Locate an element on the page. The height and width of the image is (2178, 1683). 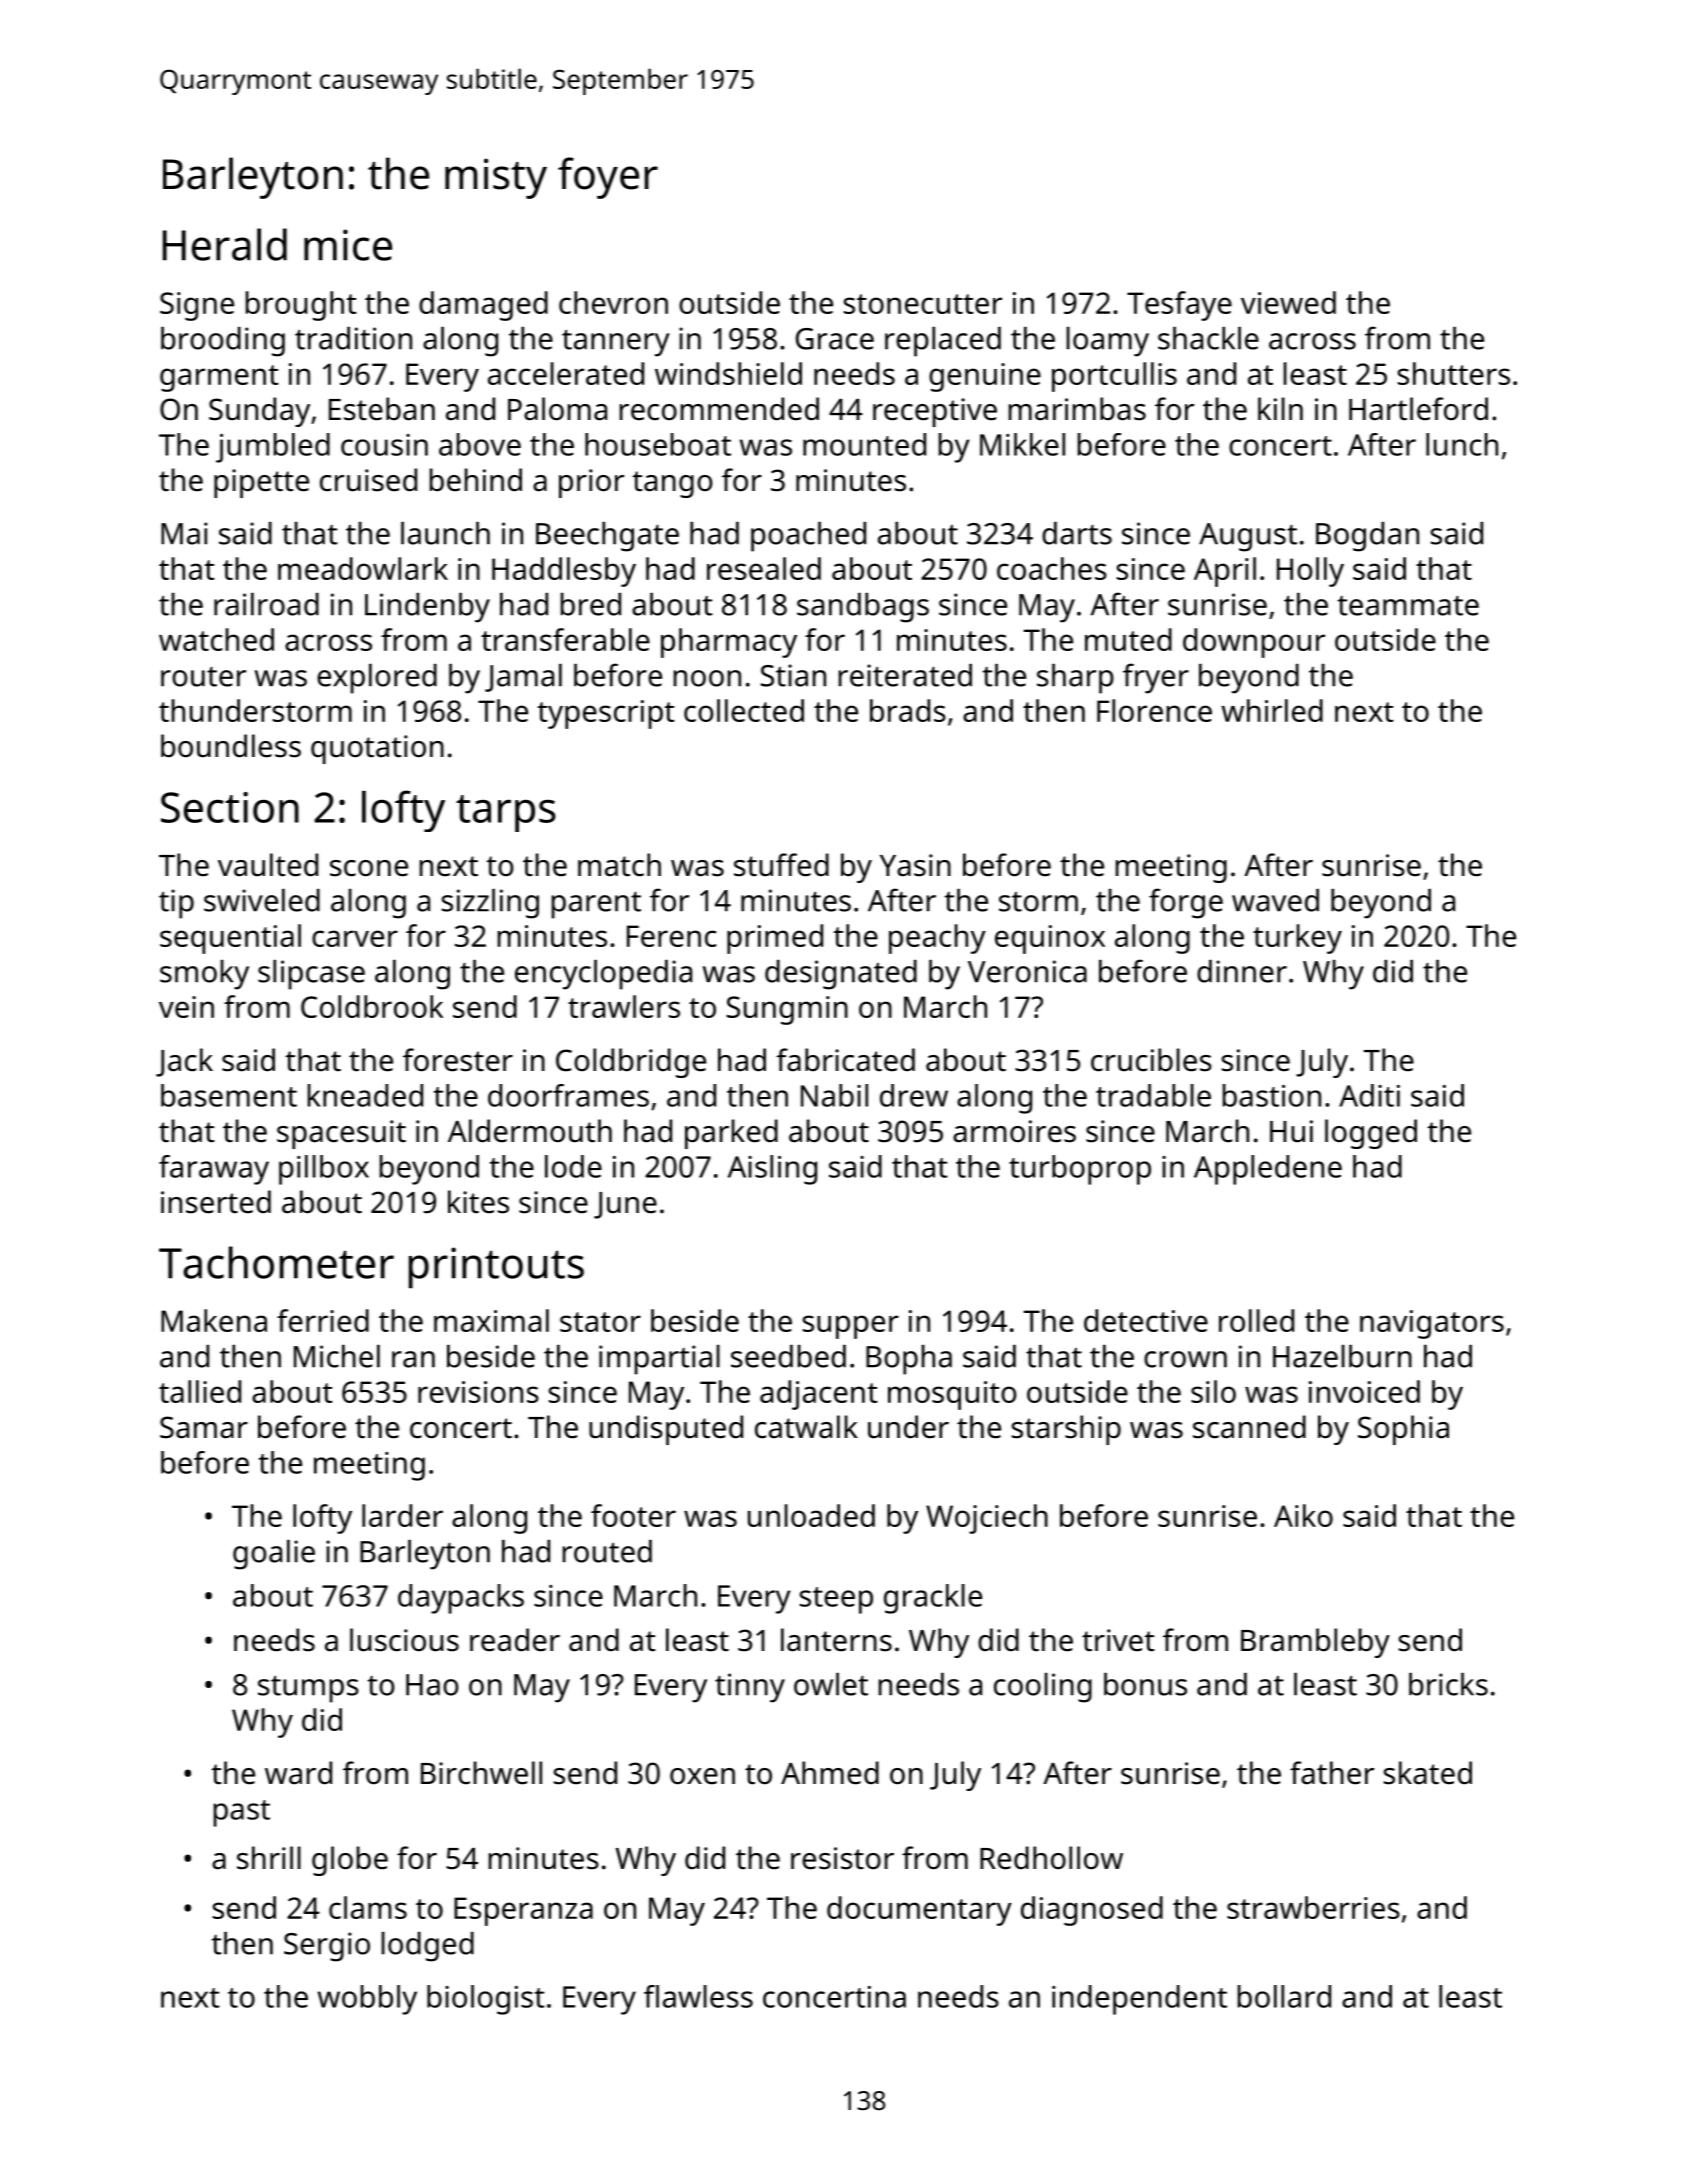
teammate is located at coordinates (1408, 606).
